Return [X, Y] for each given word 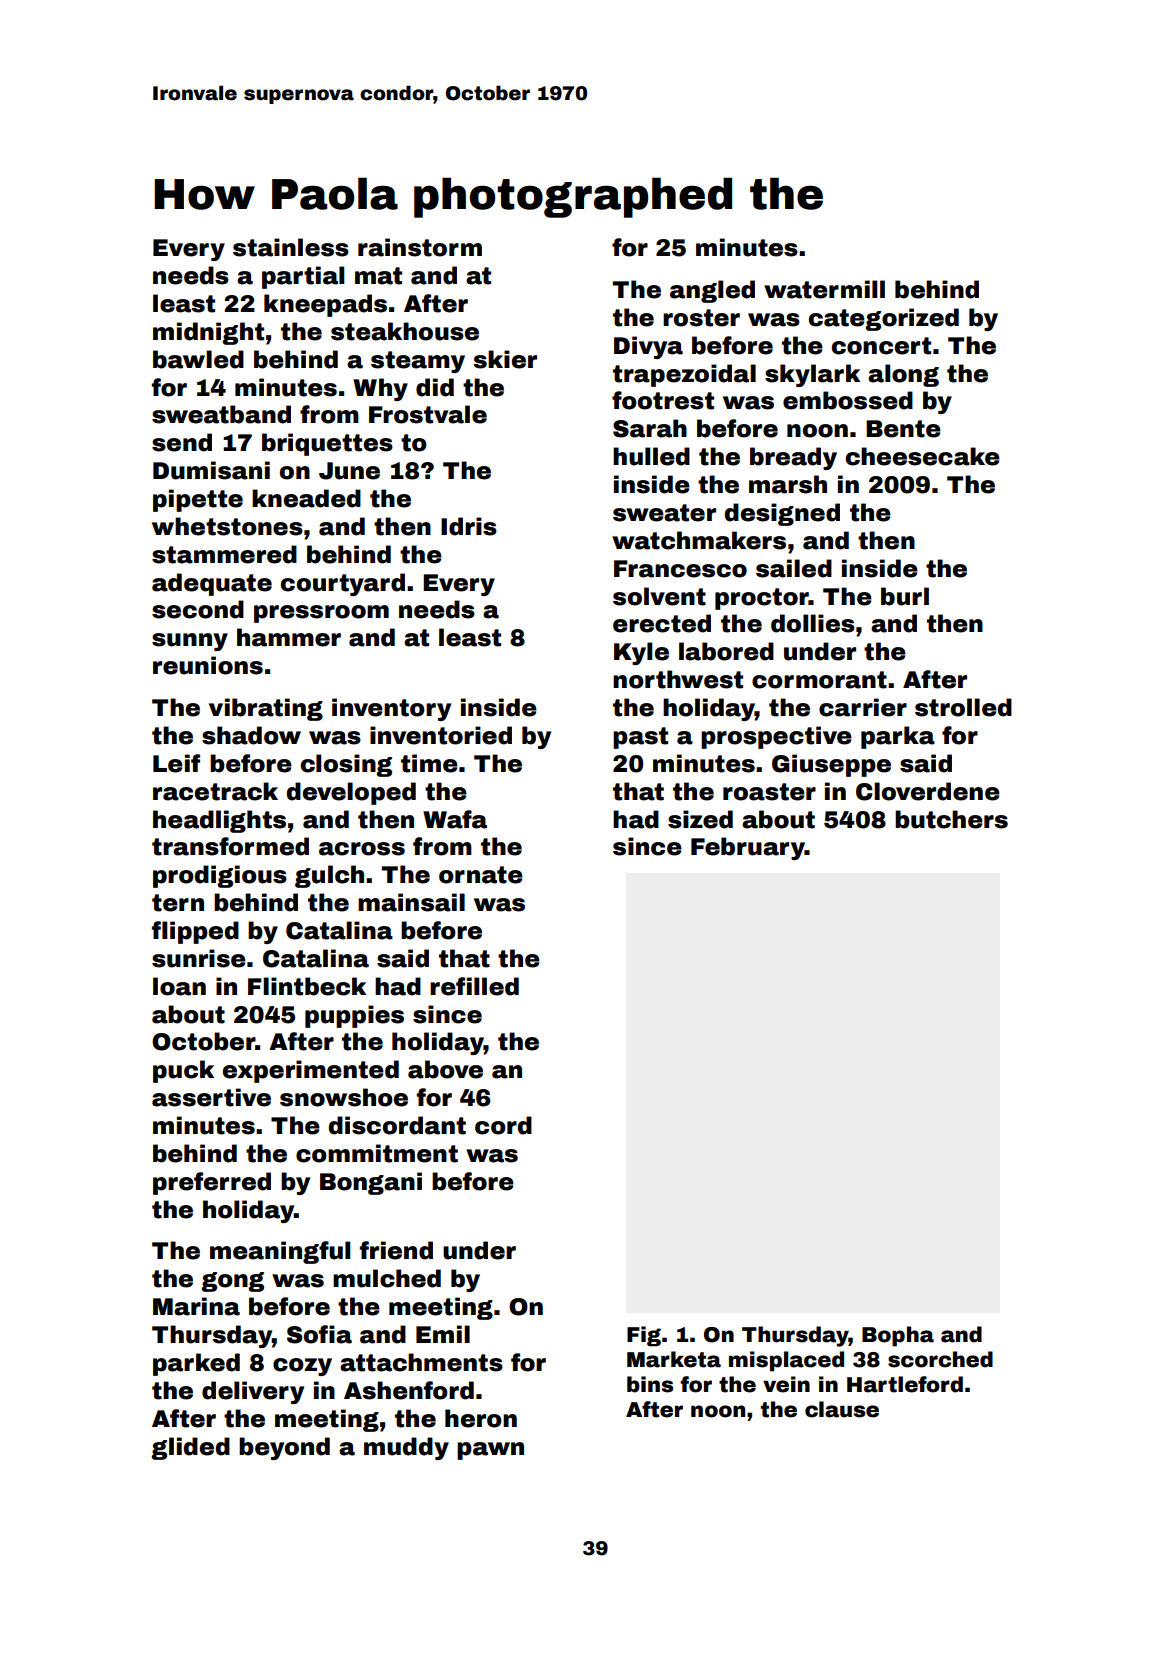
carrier [863, 707]
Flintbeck [307, 986]
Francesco [680, 569]
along [903, 375]
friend [396, 1250]
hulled [651, 456]
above [445, 1069]
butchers [951, 819]
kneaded [306, 498]
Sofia [319, 1334]
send [182, 442]
